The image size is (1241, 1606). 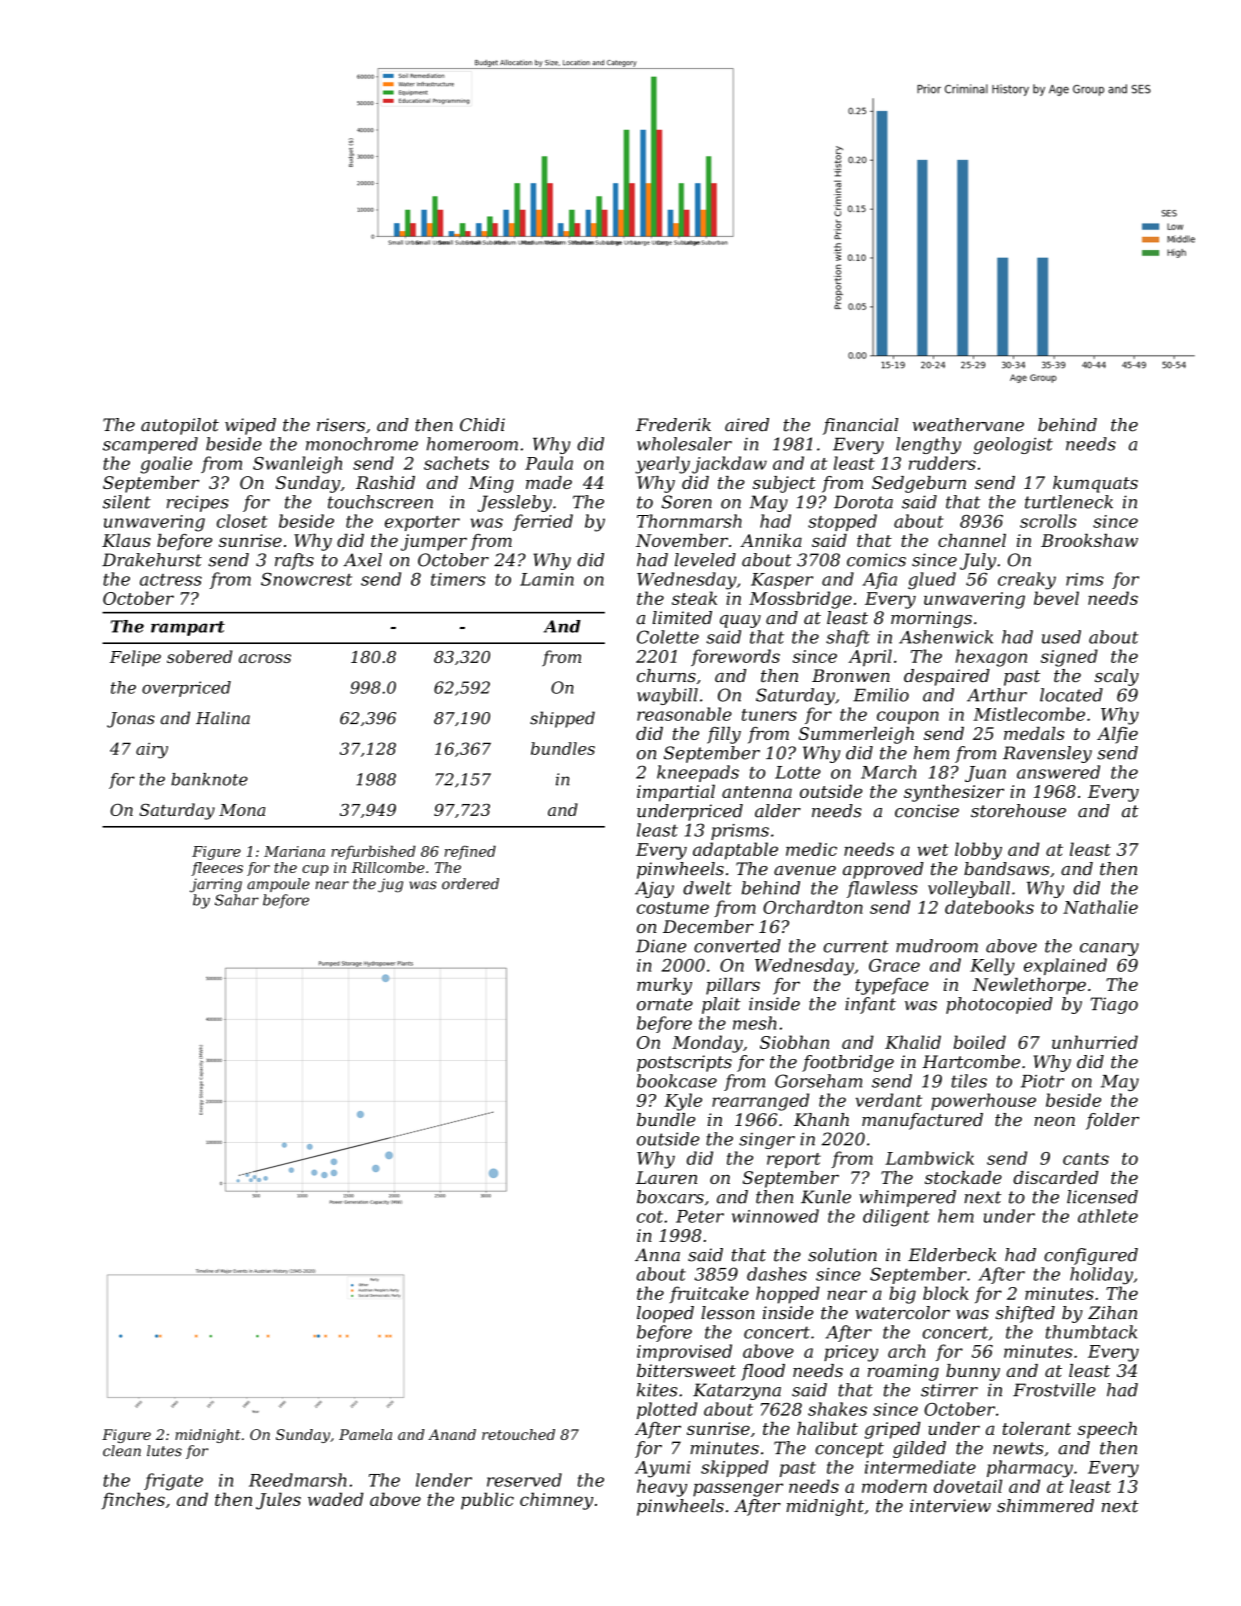 What do you see at coordinates (734, 1468) in the image?
I see `skipped` at bounding box center [734, 1468].
